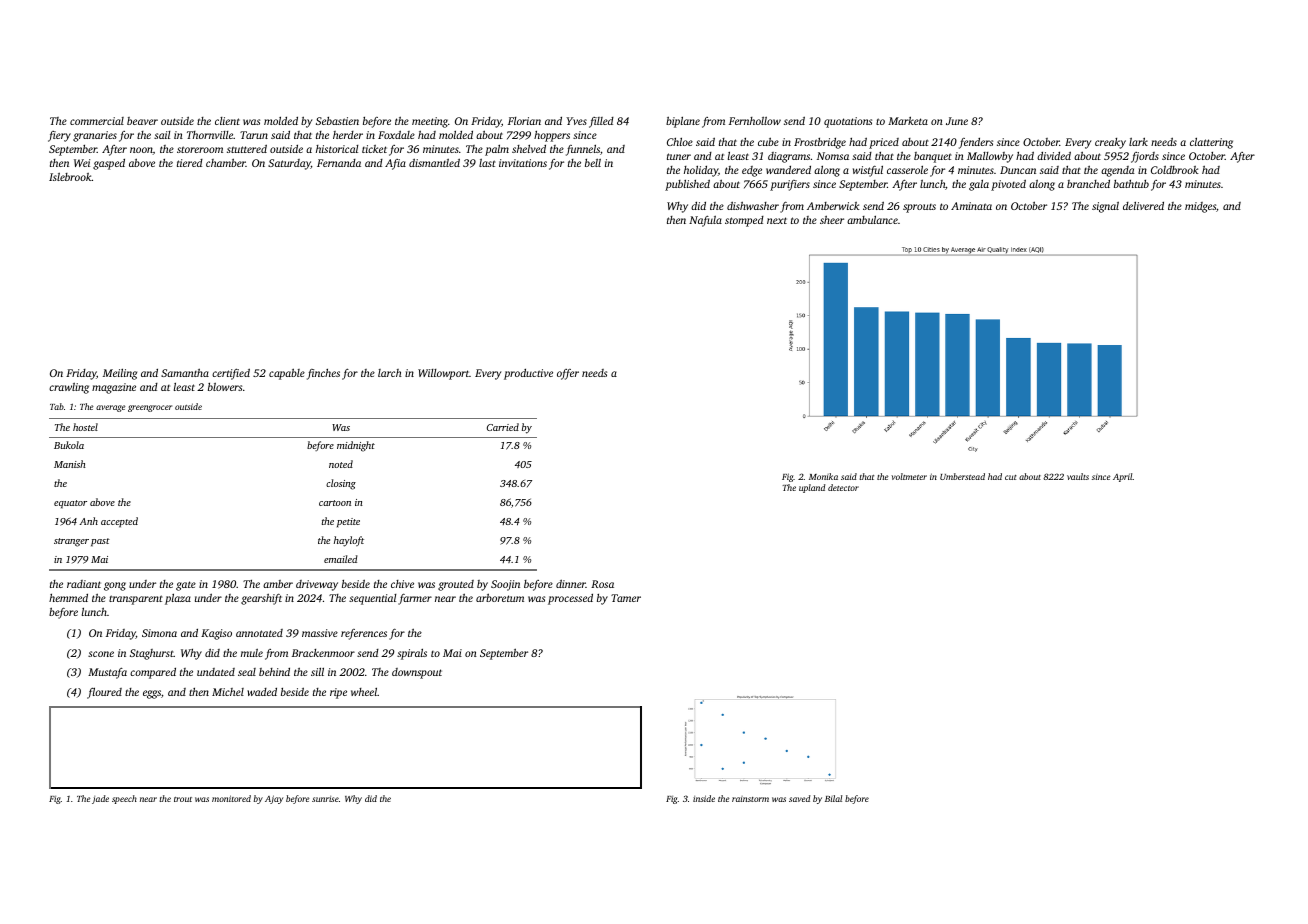 This document has height=924, width=1308. Describe the element at coordinates (1088, 184) in the document. I see `branched` at that location.
